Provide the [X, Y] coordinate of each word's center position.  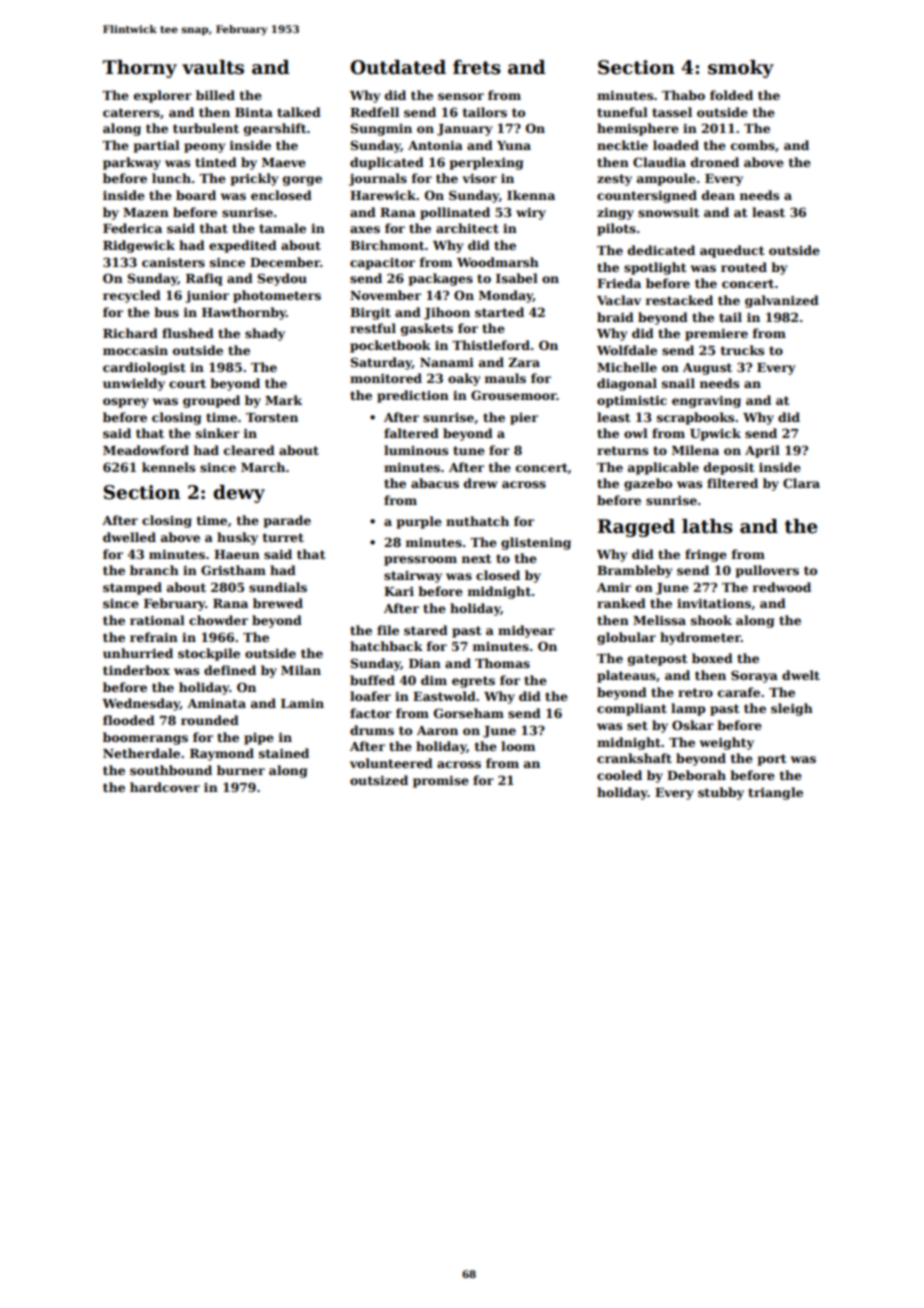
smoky [741, 69]
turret [283, 537]
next [477, 558]
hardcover [165, 787]
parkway [132, 163]
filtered [732, 483]
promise [441, 781]
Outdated [398, 67]
